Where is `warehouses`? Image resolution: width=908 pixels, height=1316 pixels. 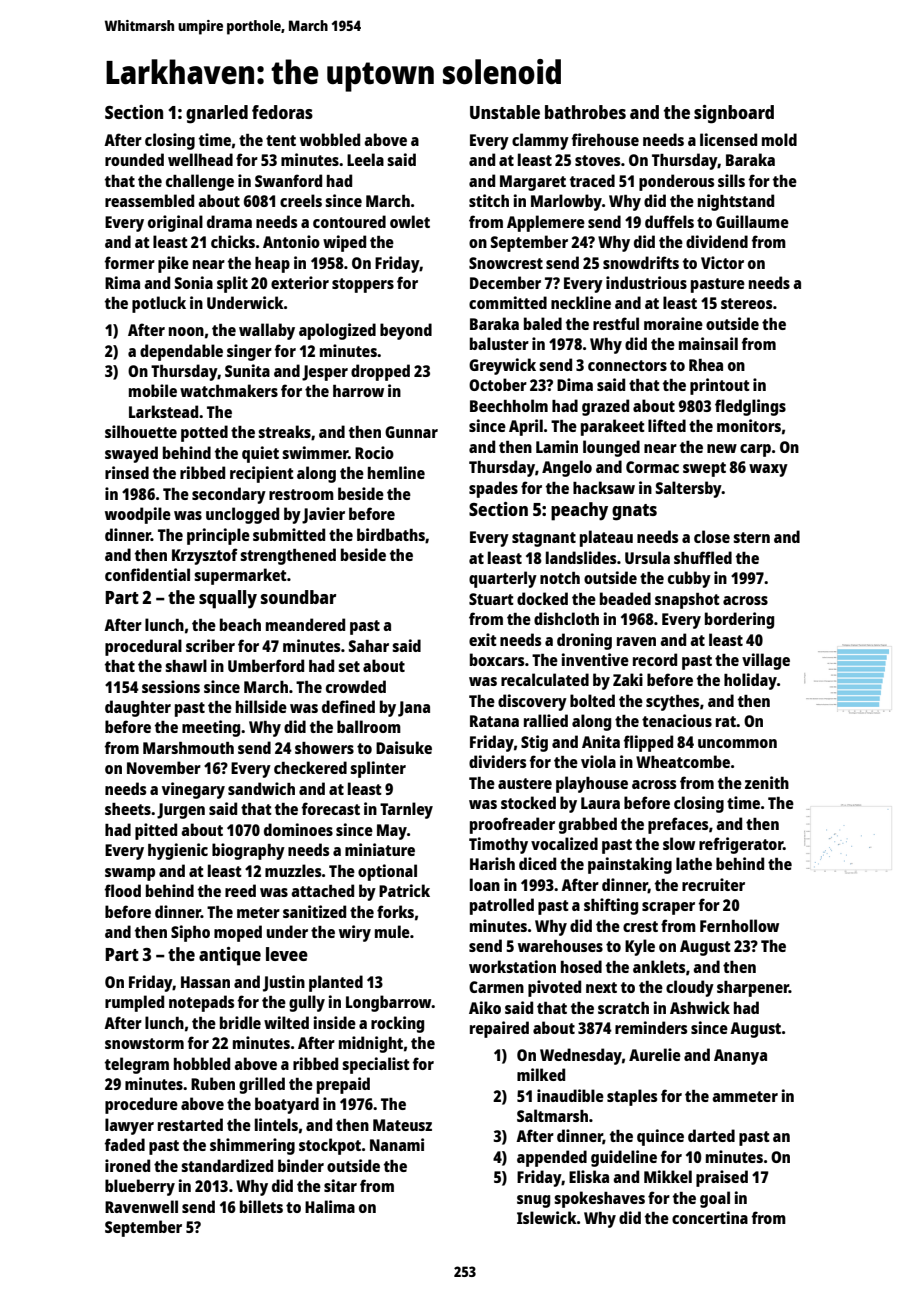
warehouses is located at coordinates (560, 946).
